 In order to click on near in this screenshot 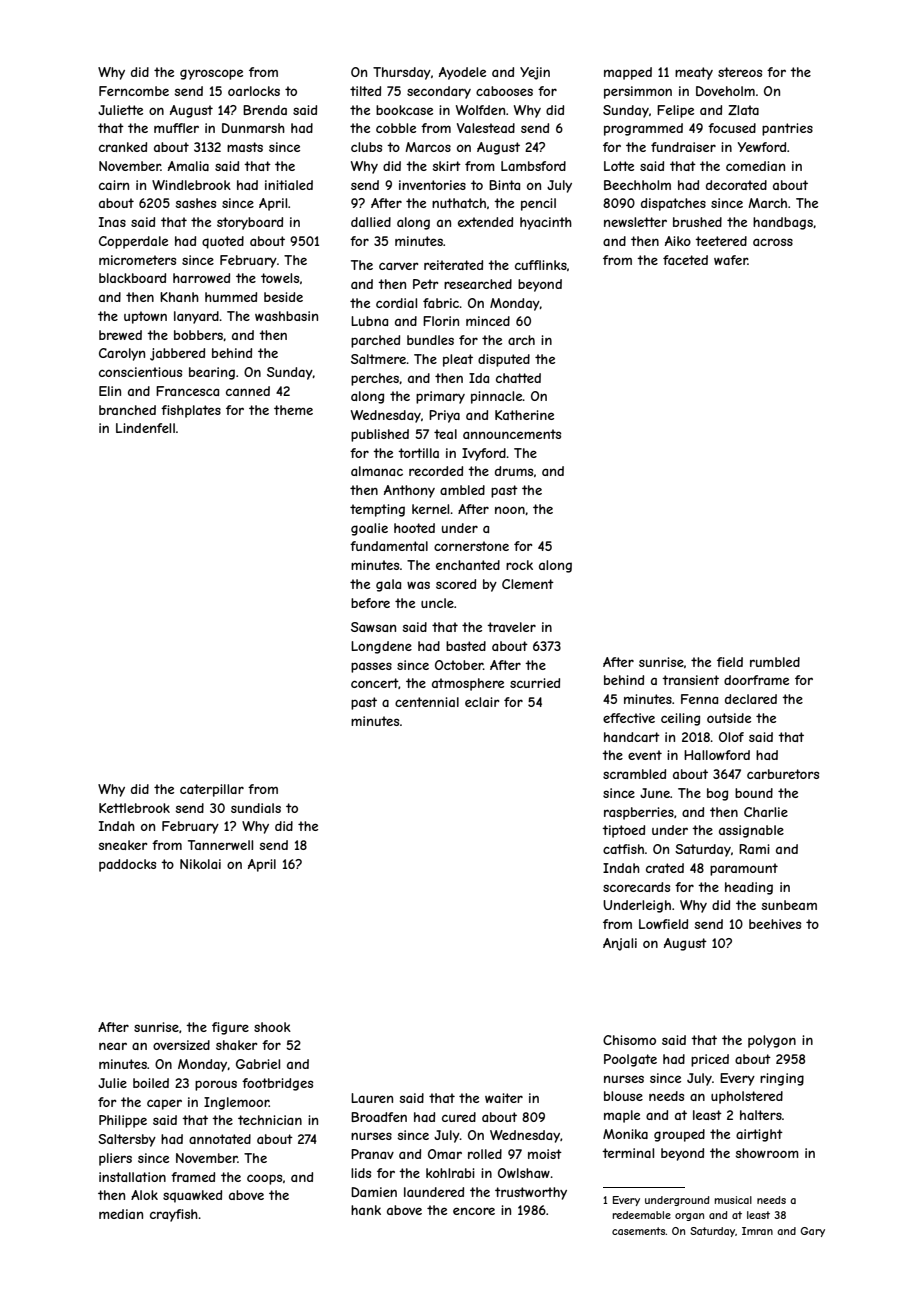, I will do `click(113, 1046)`.
